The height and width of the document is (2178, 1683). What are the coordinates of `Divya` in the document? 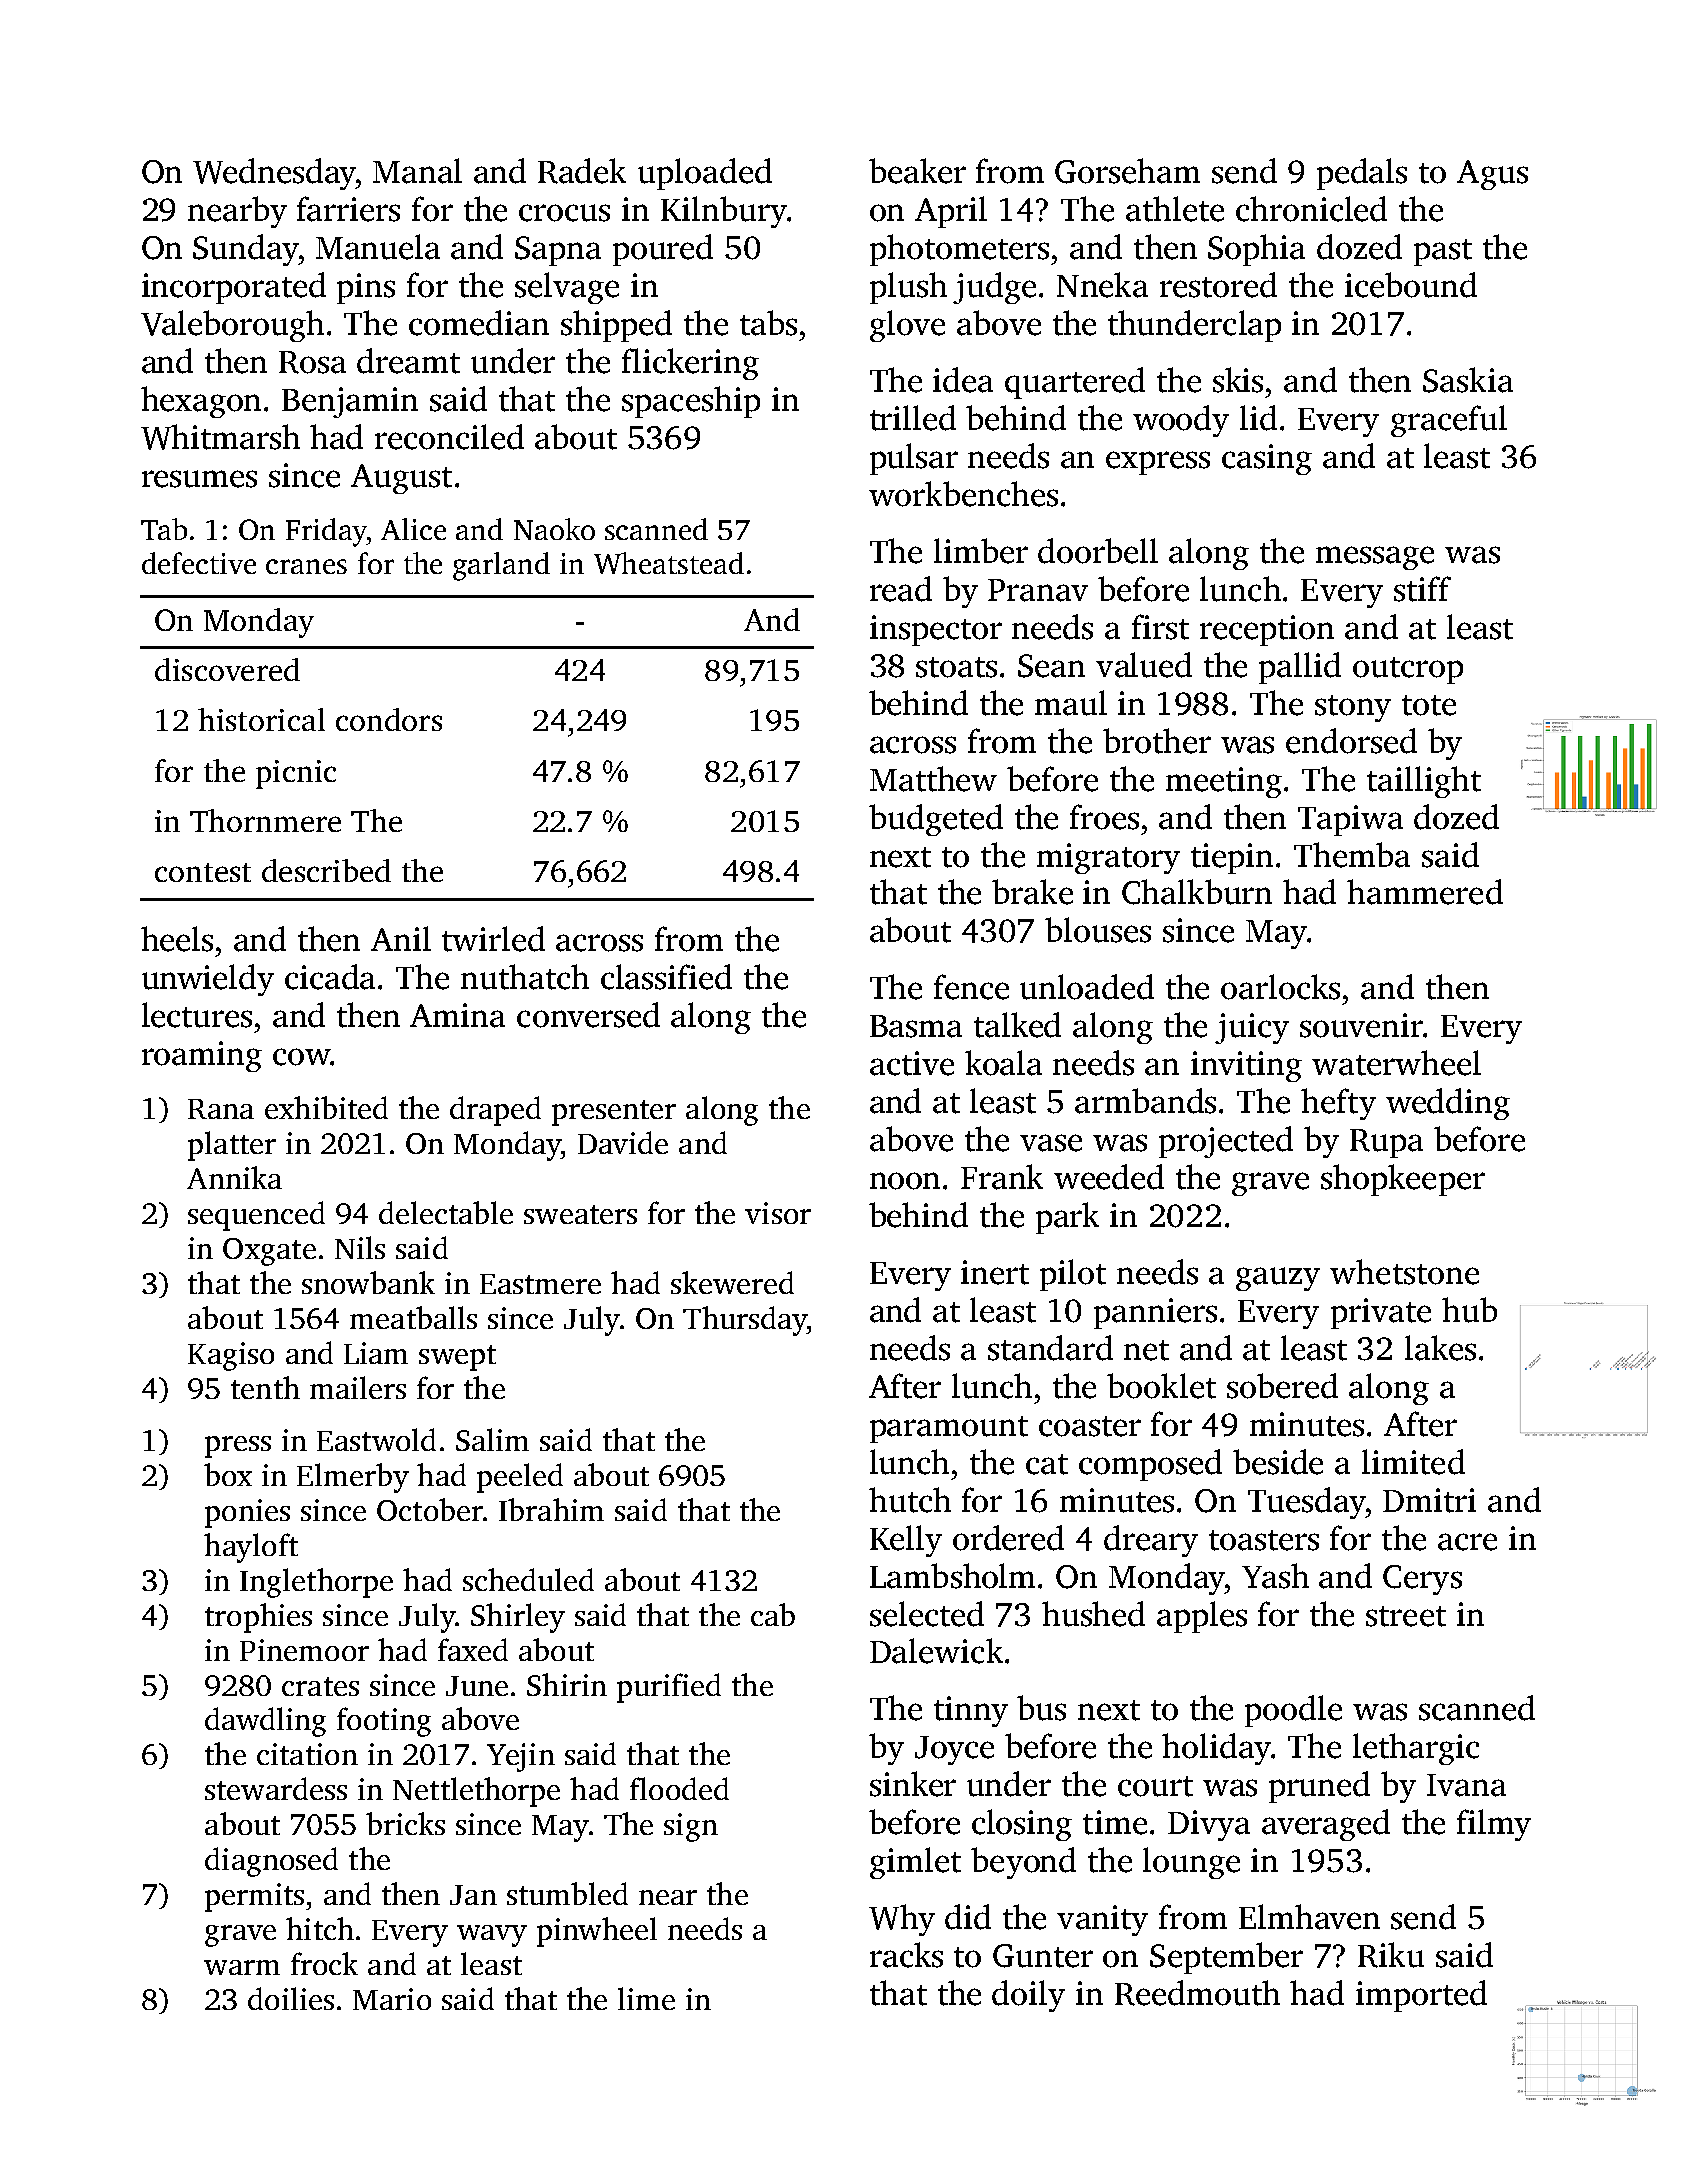 It's located at (1209, 1825).
